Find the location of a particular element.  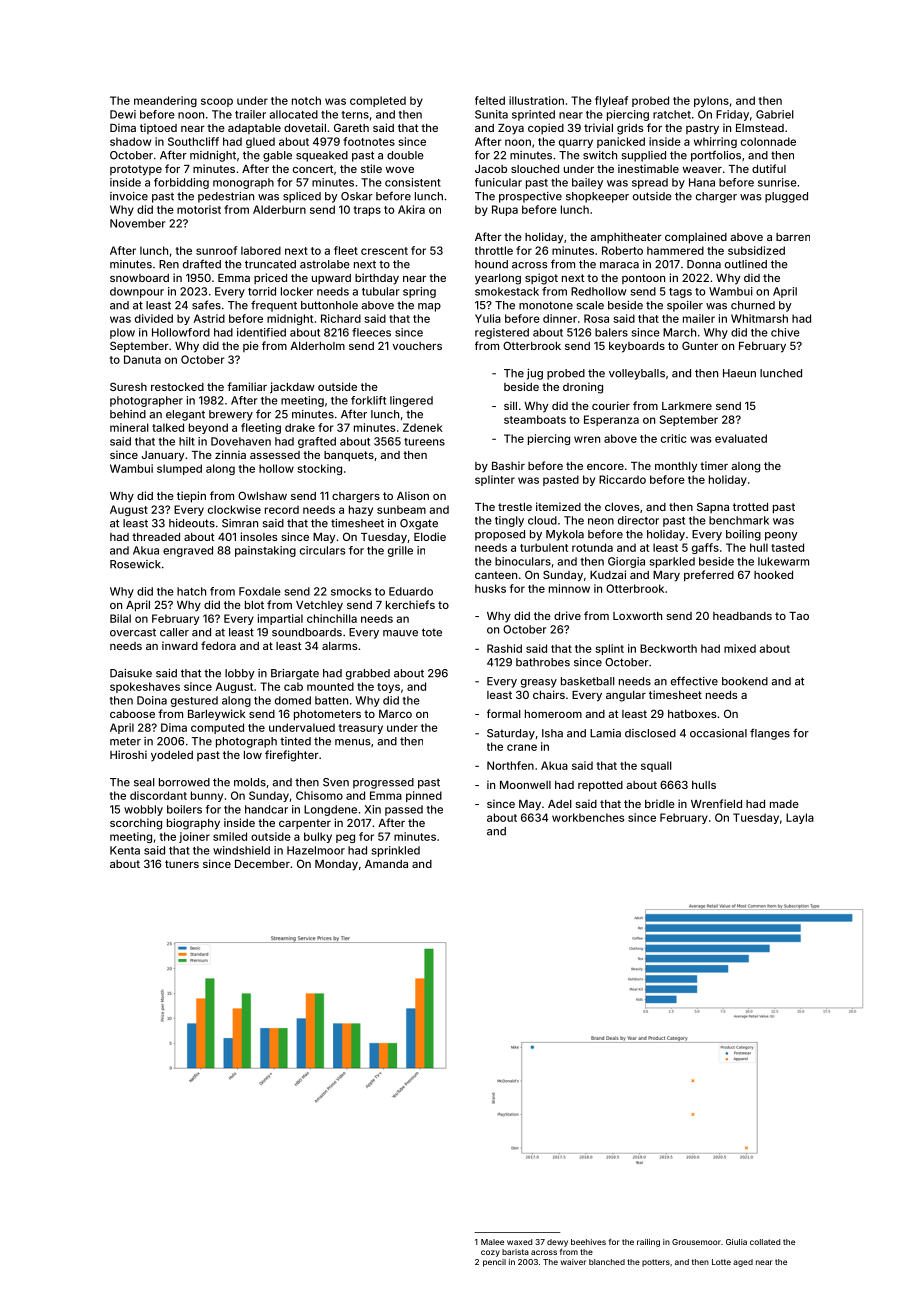

squall is located at coordinates (656, 766).
